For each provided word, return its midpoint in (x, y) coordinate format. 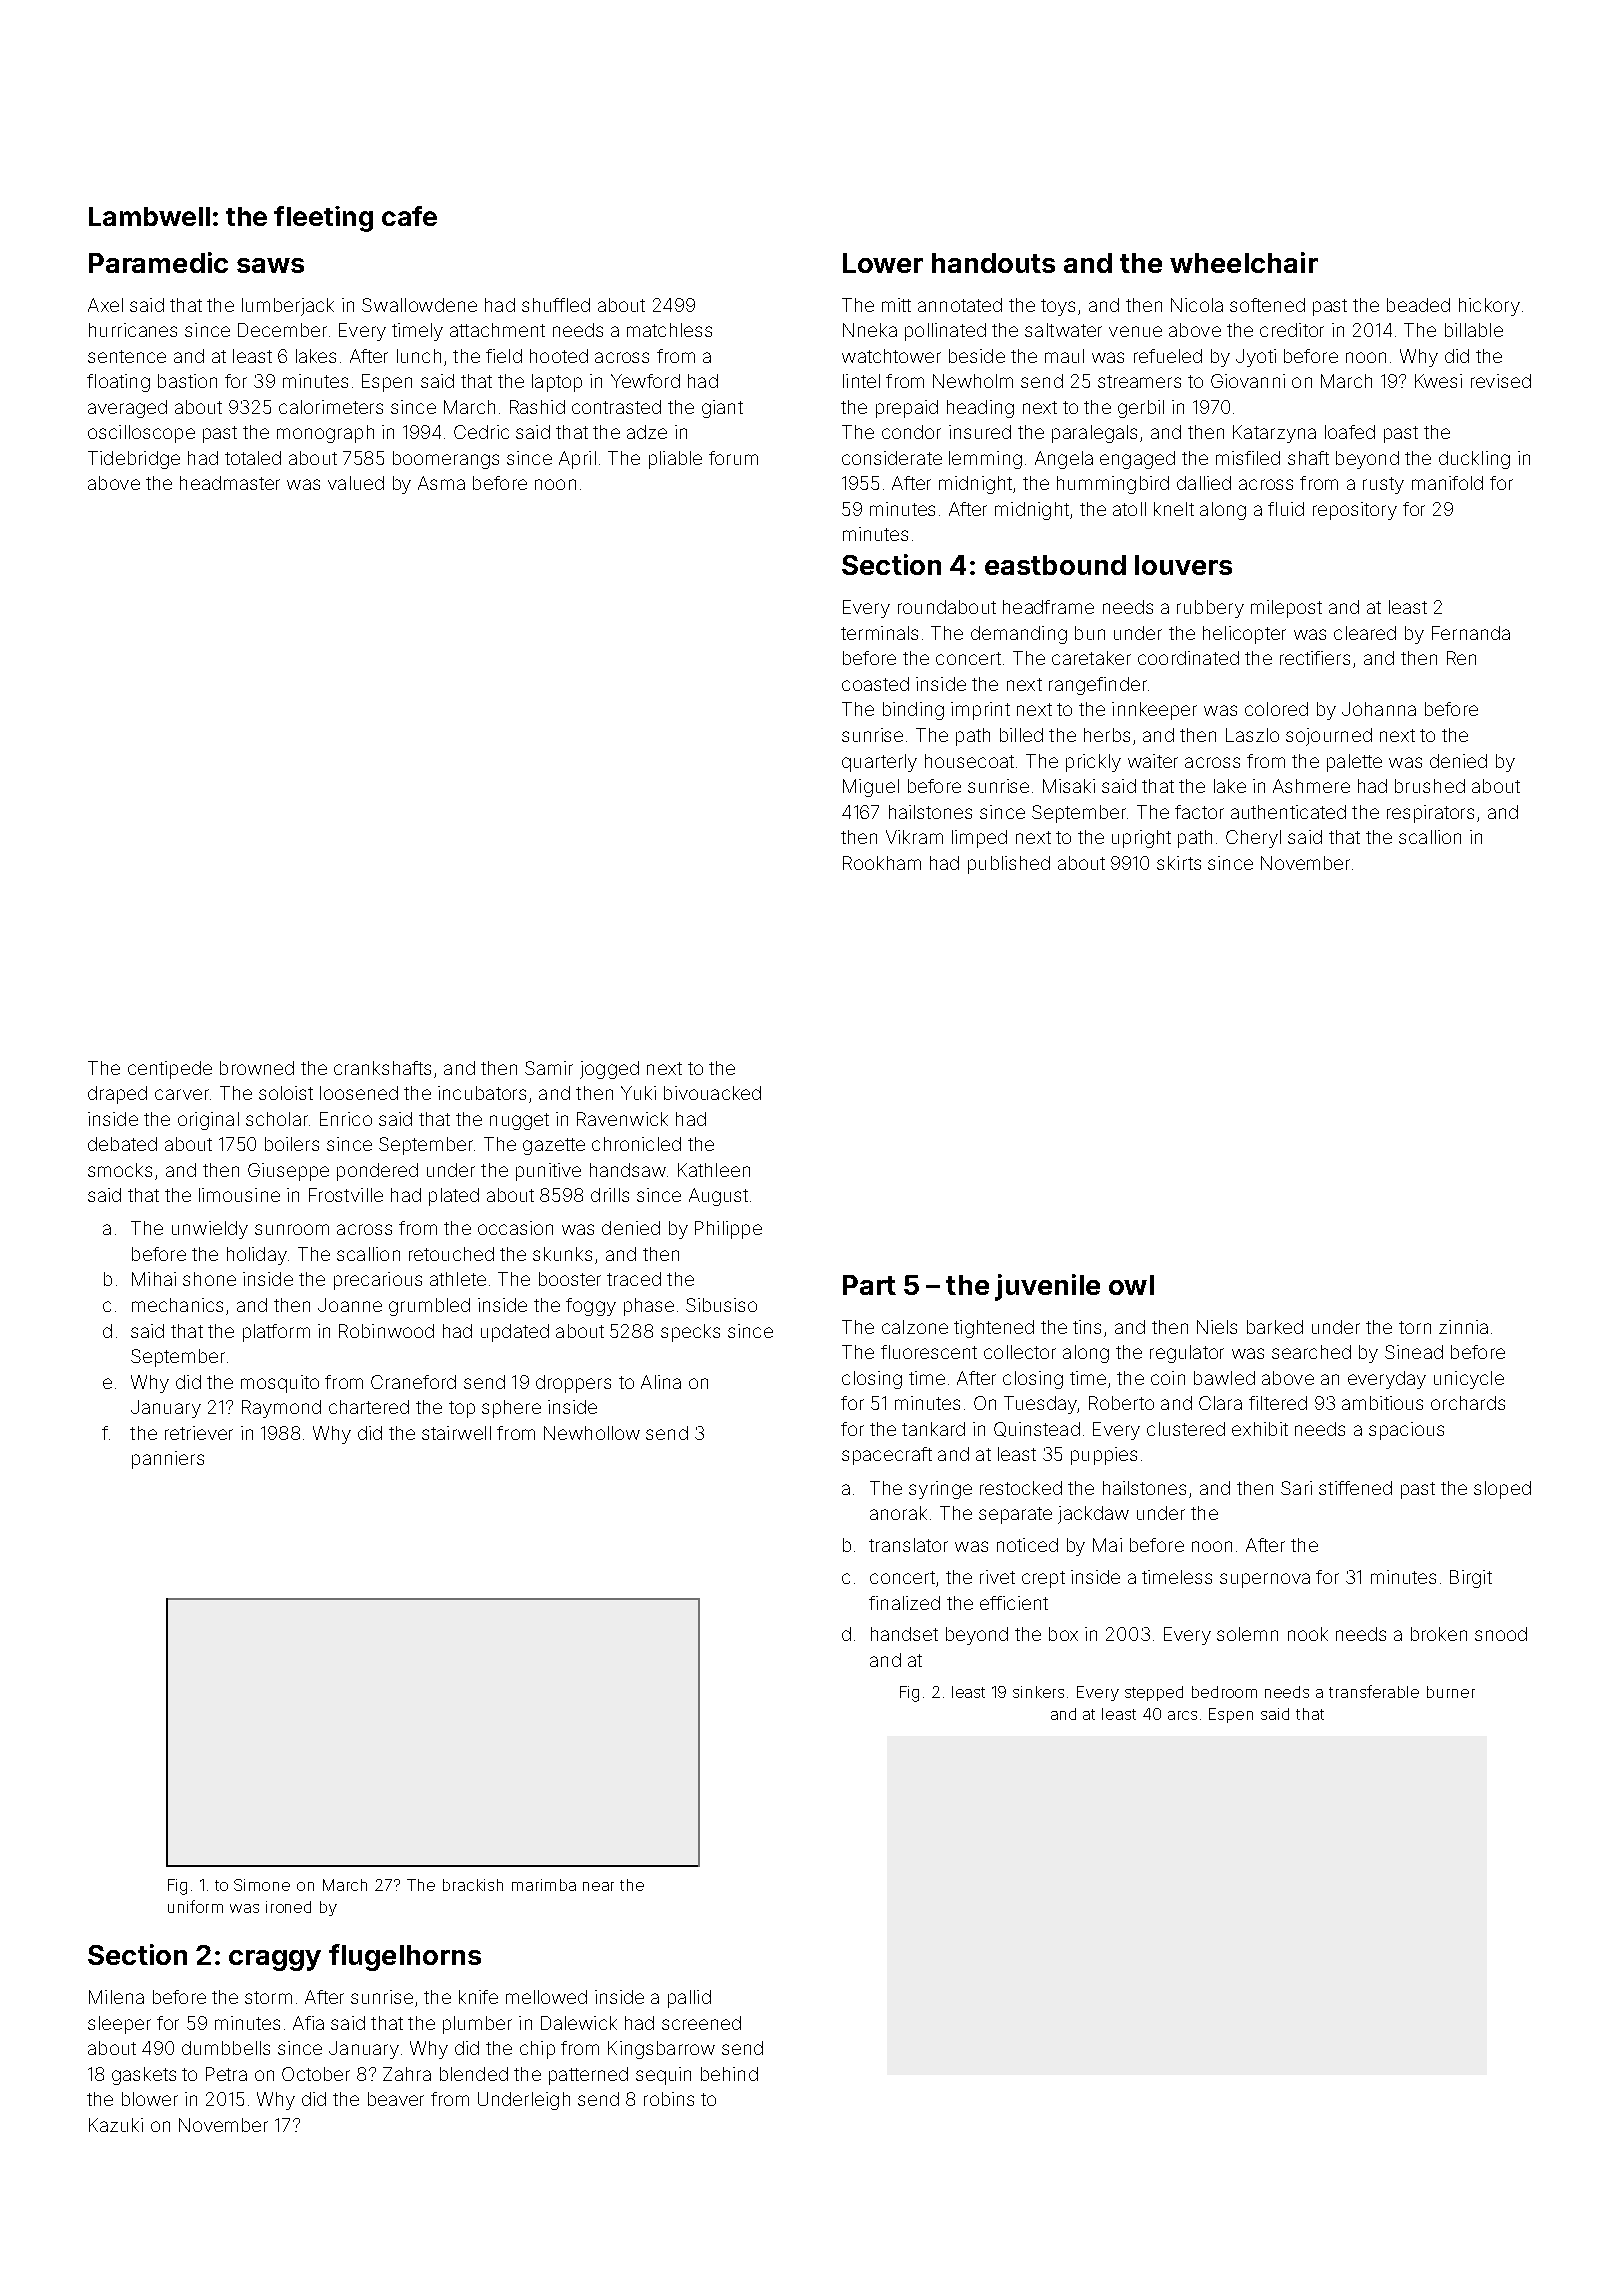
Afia (308, 2023)
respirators (1430, 814)
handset (904, 1634)
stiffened (1355, 1488)
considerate (892, 458)
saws (270, 265)
